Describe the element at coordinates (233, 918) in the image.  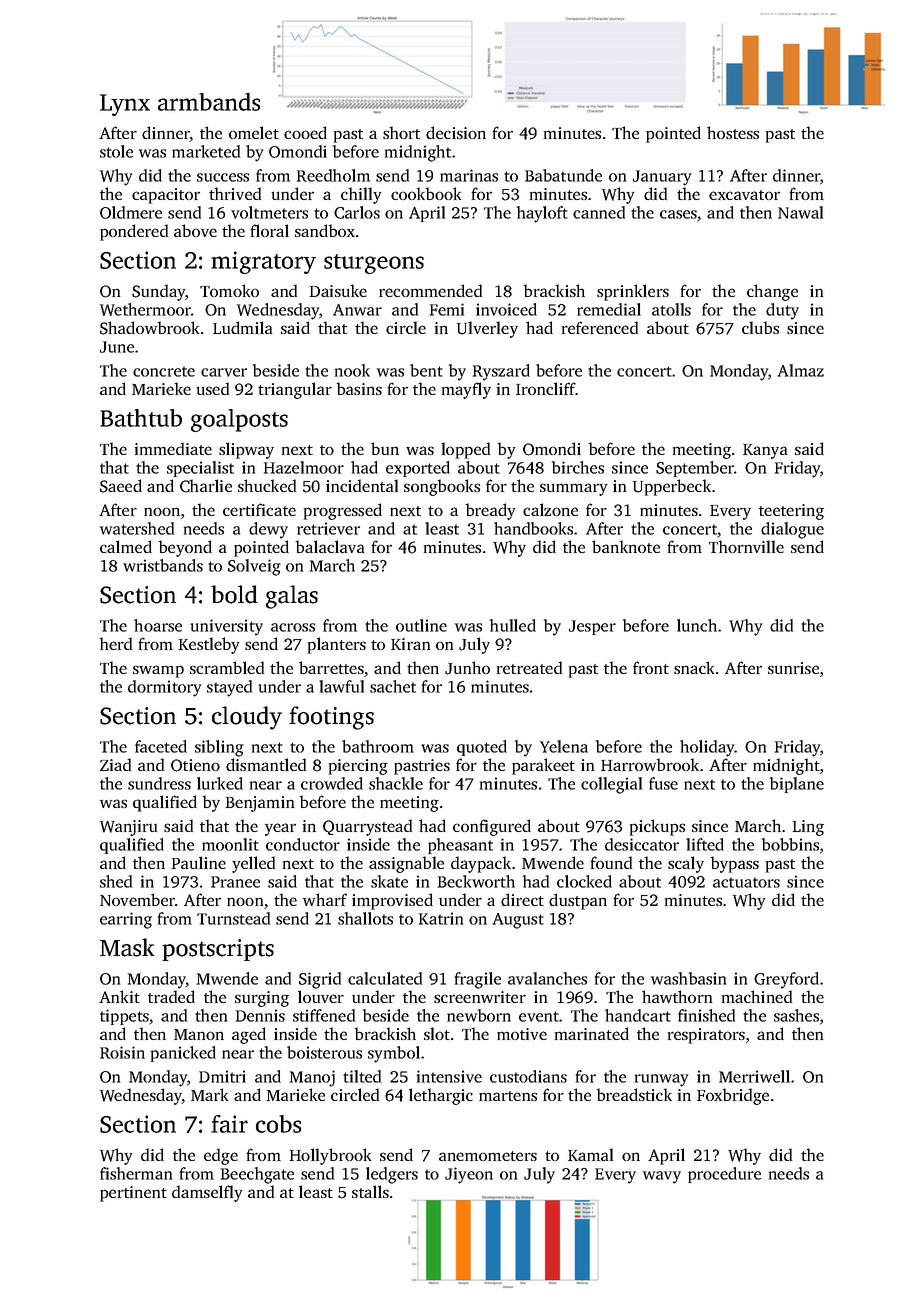
I see `Turnstead` at that location.
